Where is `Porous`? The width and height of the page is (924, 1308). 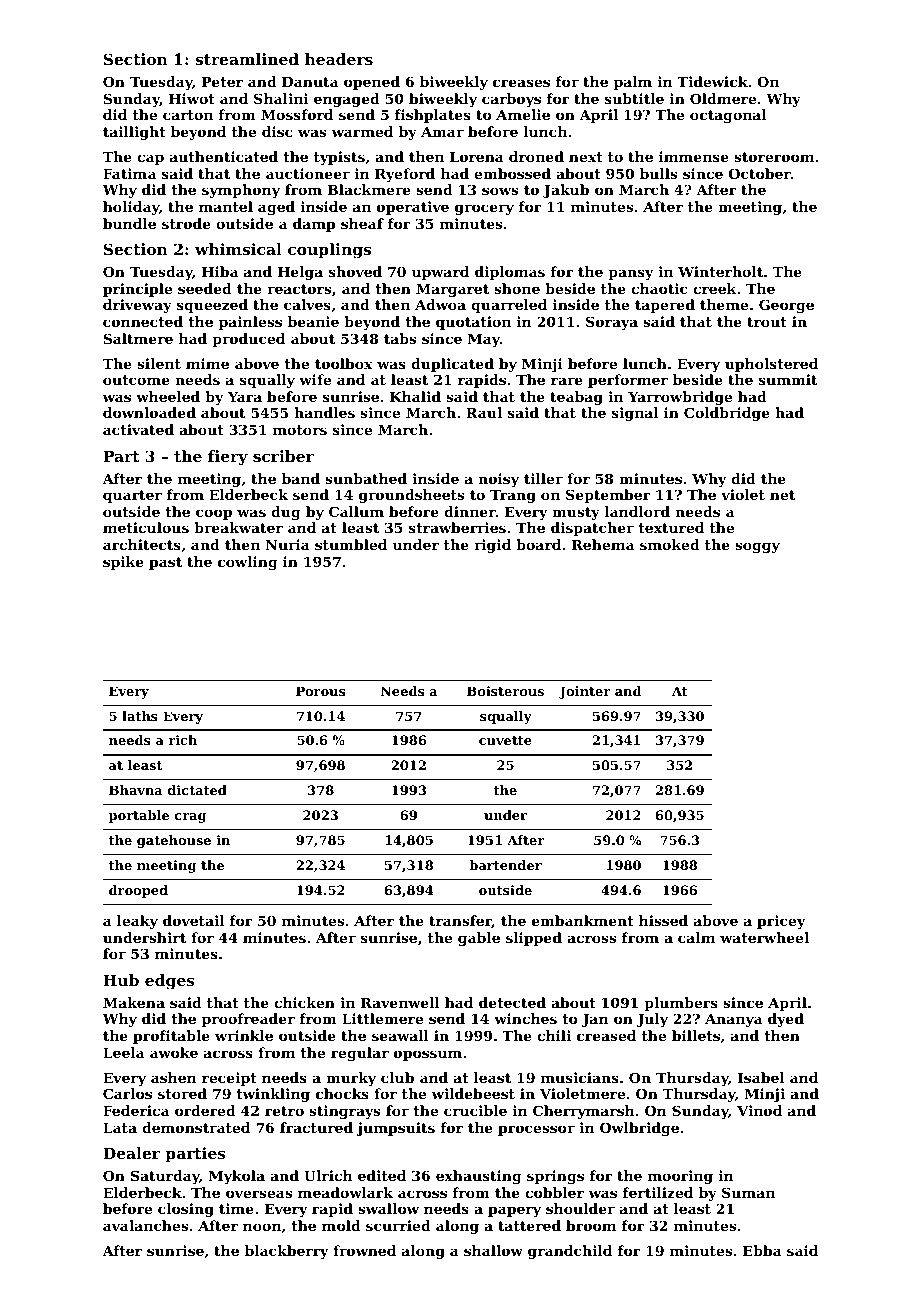
Porous is located at coordinates (320, 691).
